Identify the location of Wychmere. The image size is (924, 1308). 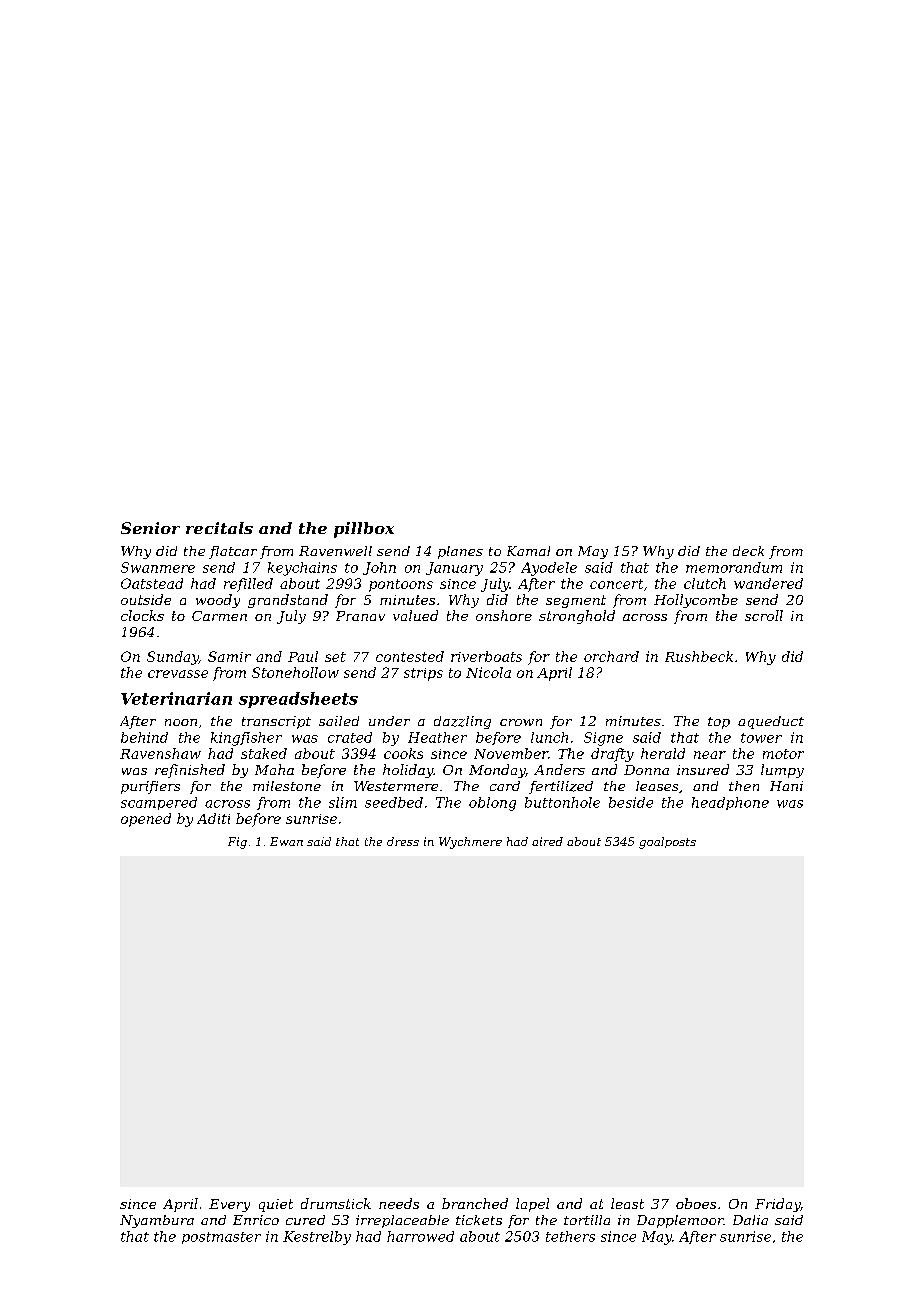
(470, 843).
